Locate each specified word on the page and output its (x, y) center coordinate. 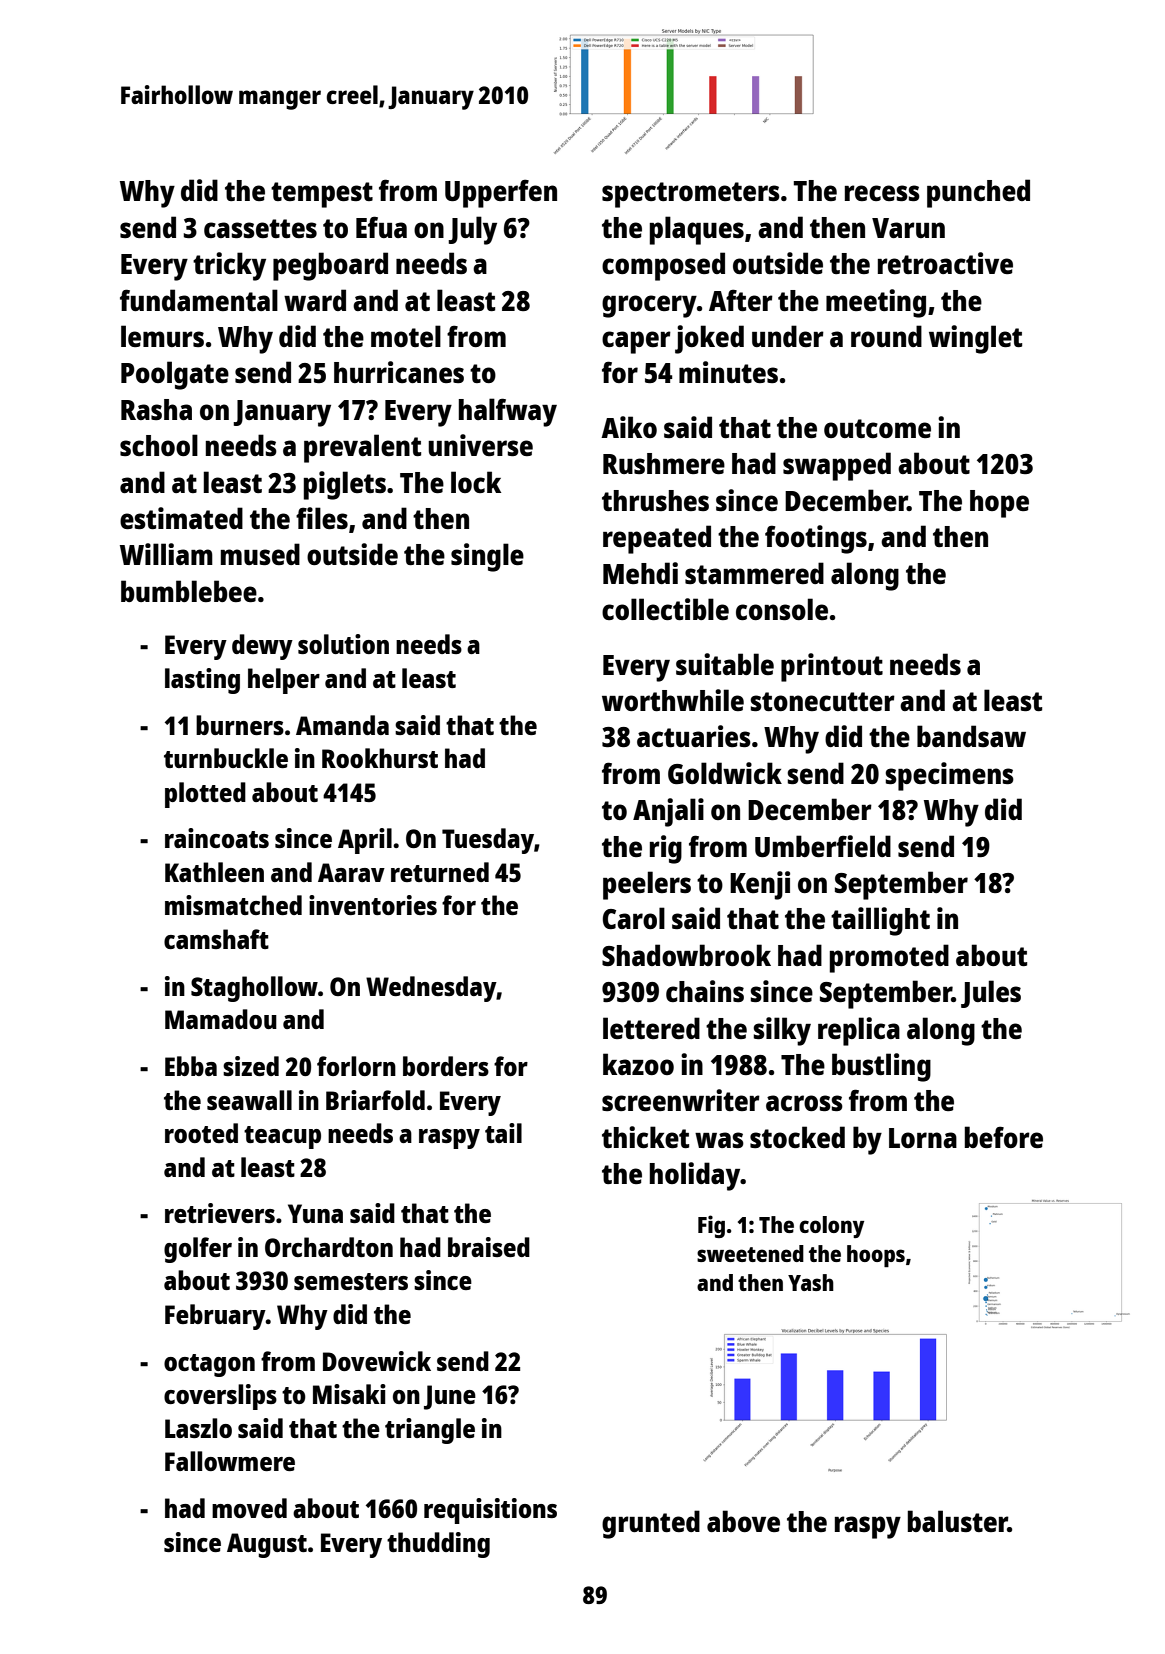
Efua (381, 227)
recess (882, 193)
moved (249, 1508)
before (1004, 1137)
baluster (958, 1521)
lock (476, 482)
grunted (651, 1524)
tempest (322, 195)
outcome (877, 428)
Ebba (191, 1066)
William (166, 554)
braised (489, 1247)
